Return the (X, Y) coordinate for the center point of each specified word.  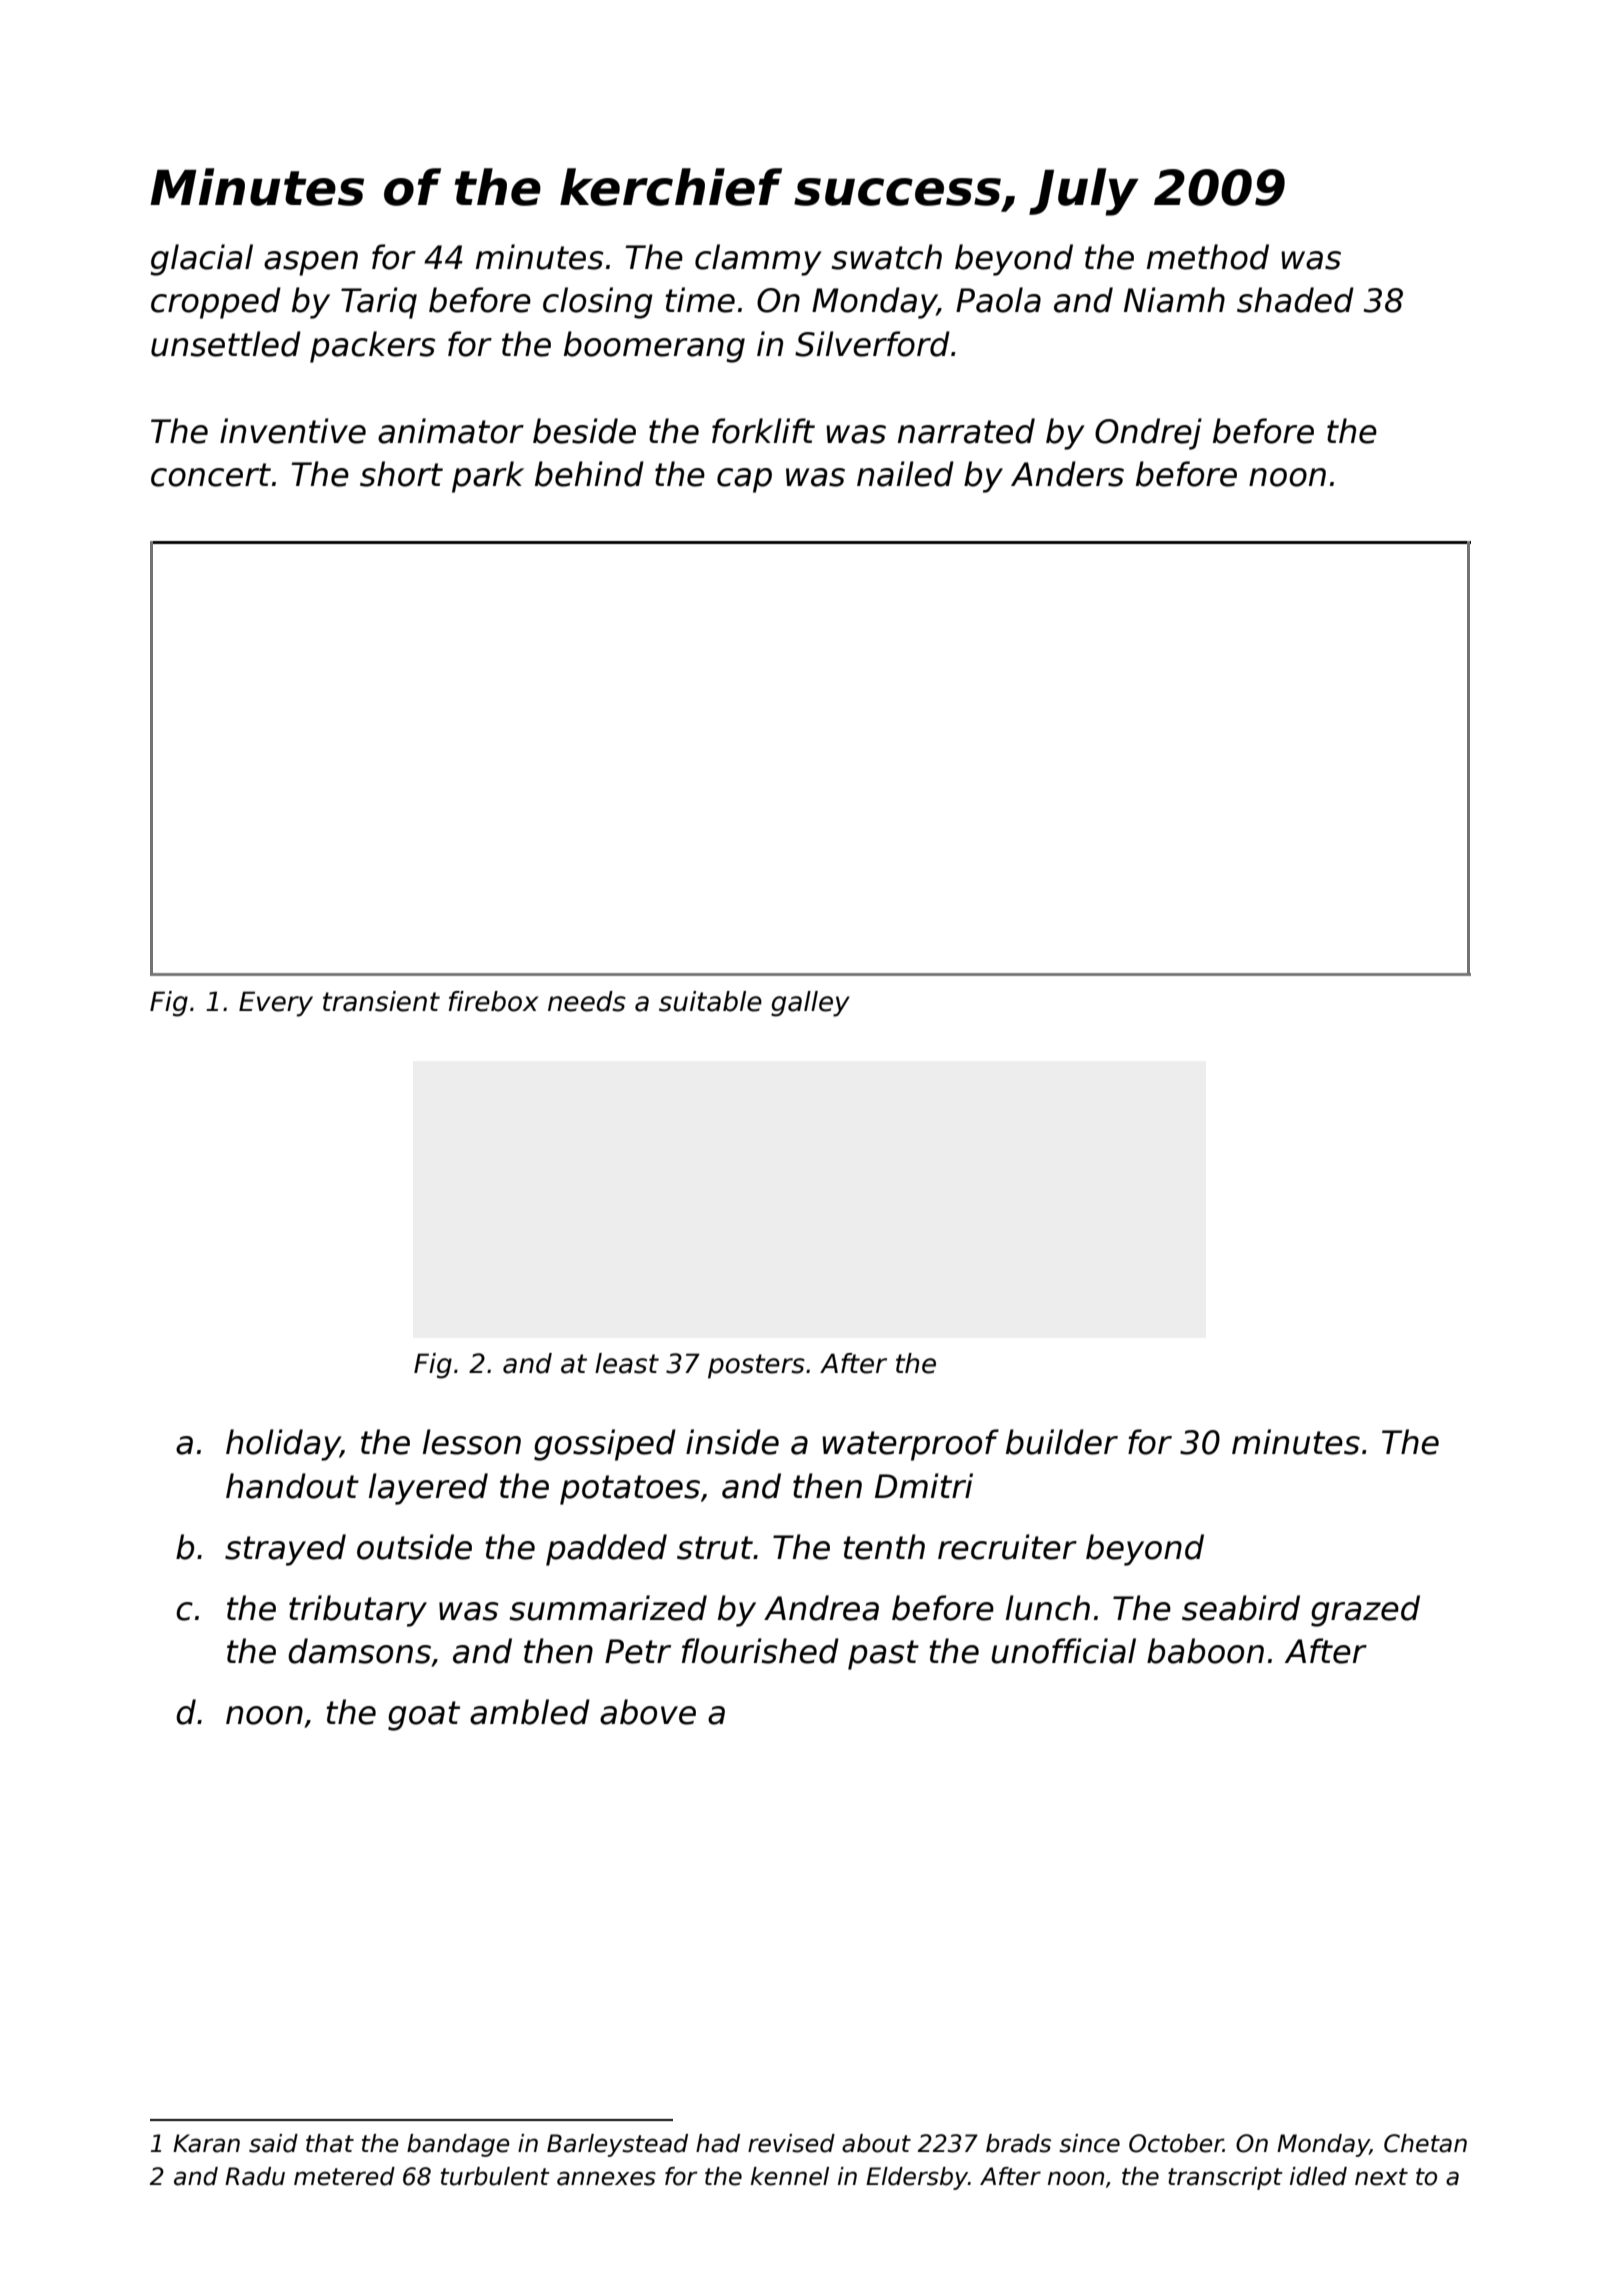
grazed (1365, 1611)
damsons (359, 1651)
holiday (283, 1445)
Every (276, 1004)
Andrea (821, 1608)
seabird (1241, 1608)
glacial (202, 260)
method (1208, 257)
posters (756, 1366)
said (273, 2143)
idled (1318, 2176)
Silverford (872, 344)
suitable (710, 1001)
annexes (606, 2178)
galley (810, 1004)
